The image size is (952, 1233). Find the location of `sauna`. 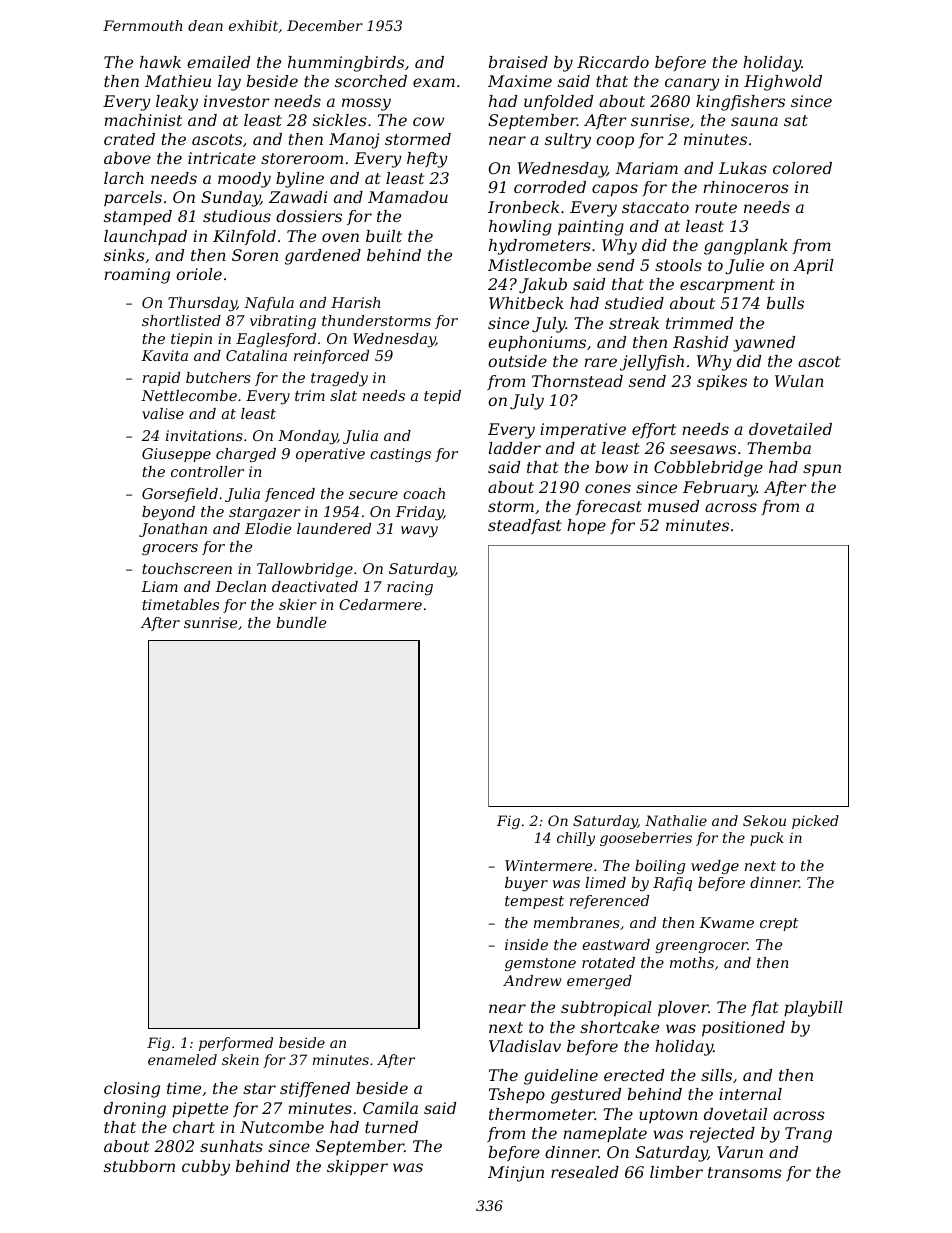

sauna is located at coordinates (754, 121).
